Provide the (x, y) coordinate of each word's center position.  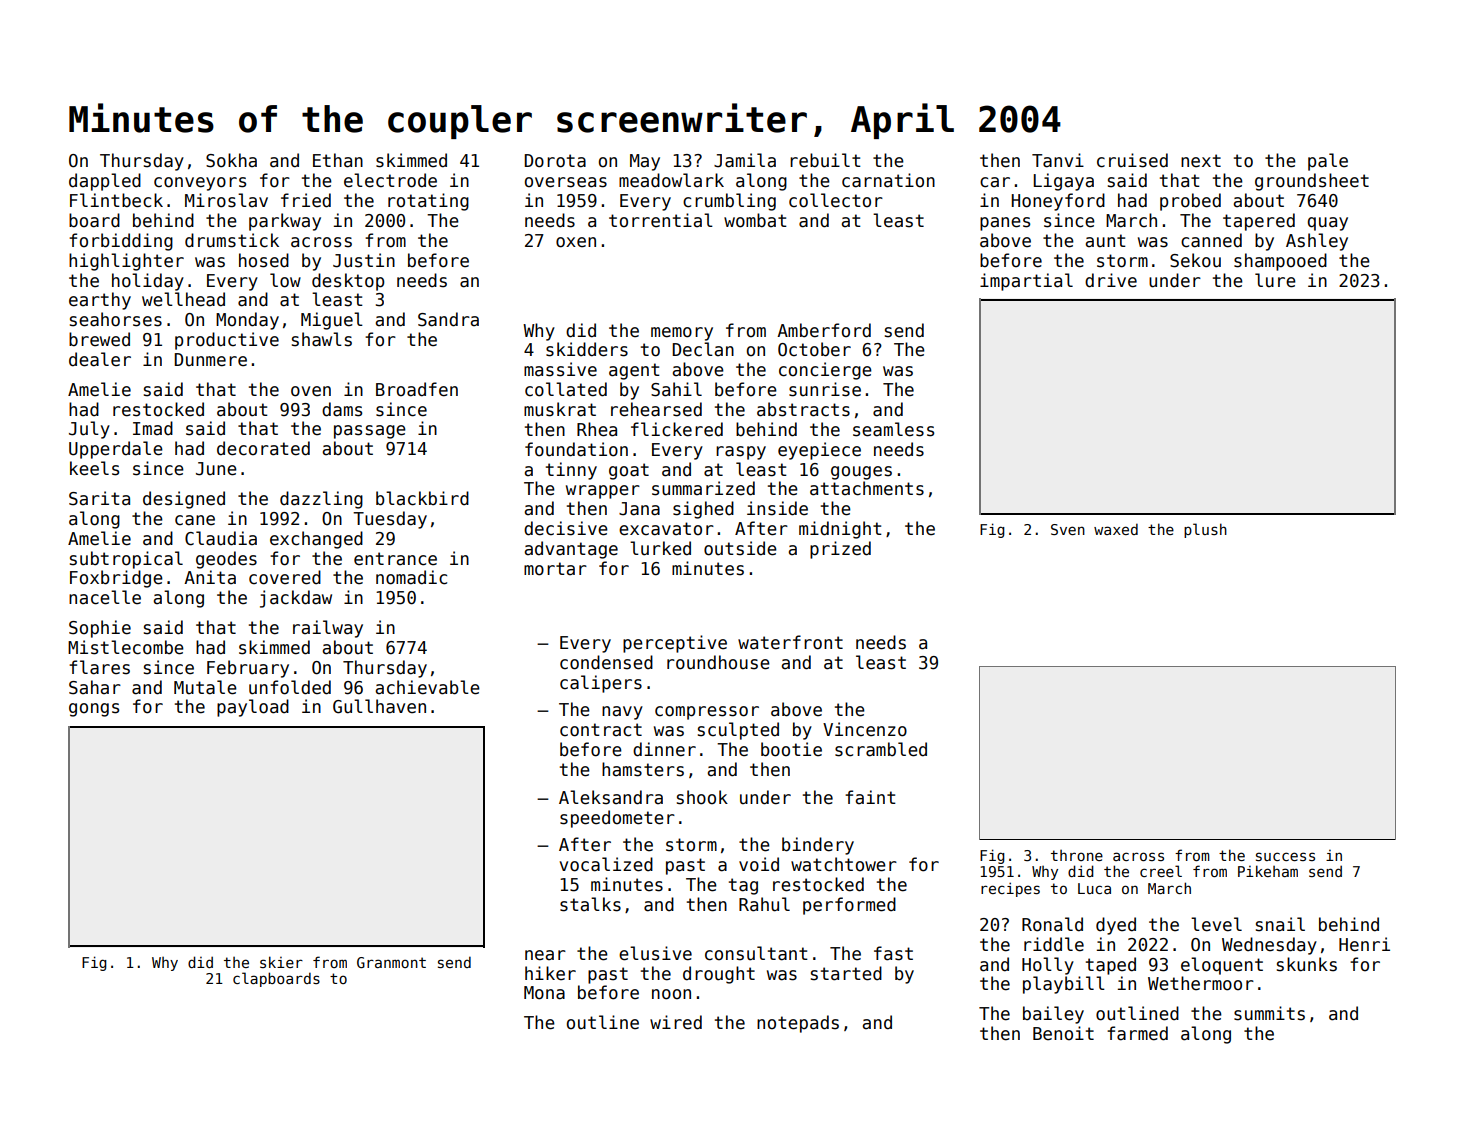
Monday (247, 321)
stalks (590, 904)
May (645, 162)
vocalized (606, 864)
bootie (791, 749)
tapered (1259, 222)
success (1285, 856)
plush (1205, 530)
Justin (364, 260)
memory (682, 334)
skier (281, 962)
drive (1111, 280)
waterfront (790, 642)
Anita (210, 577)
